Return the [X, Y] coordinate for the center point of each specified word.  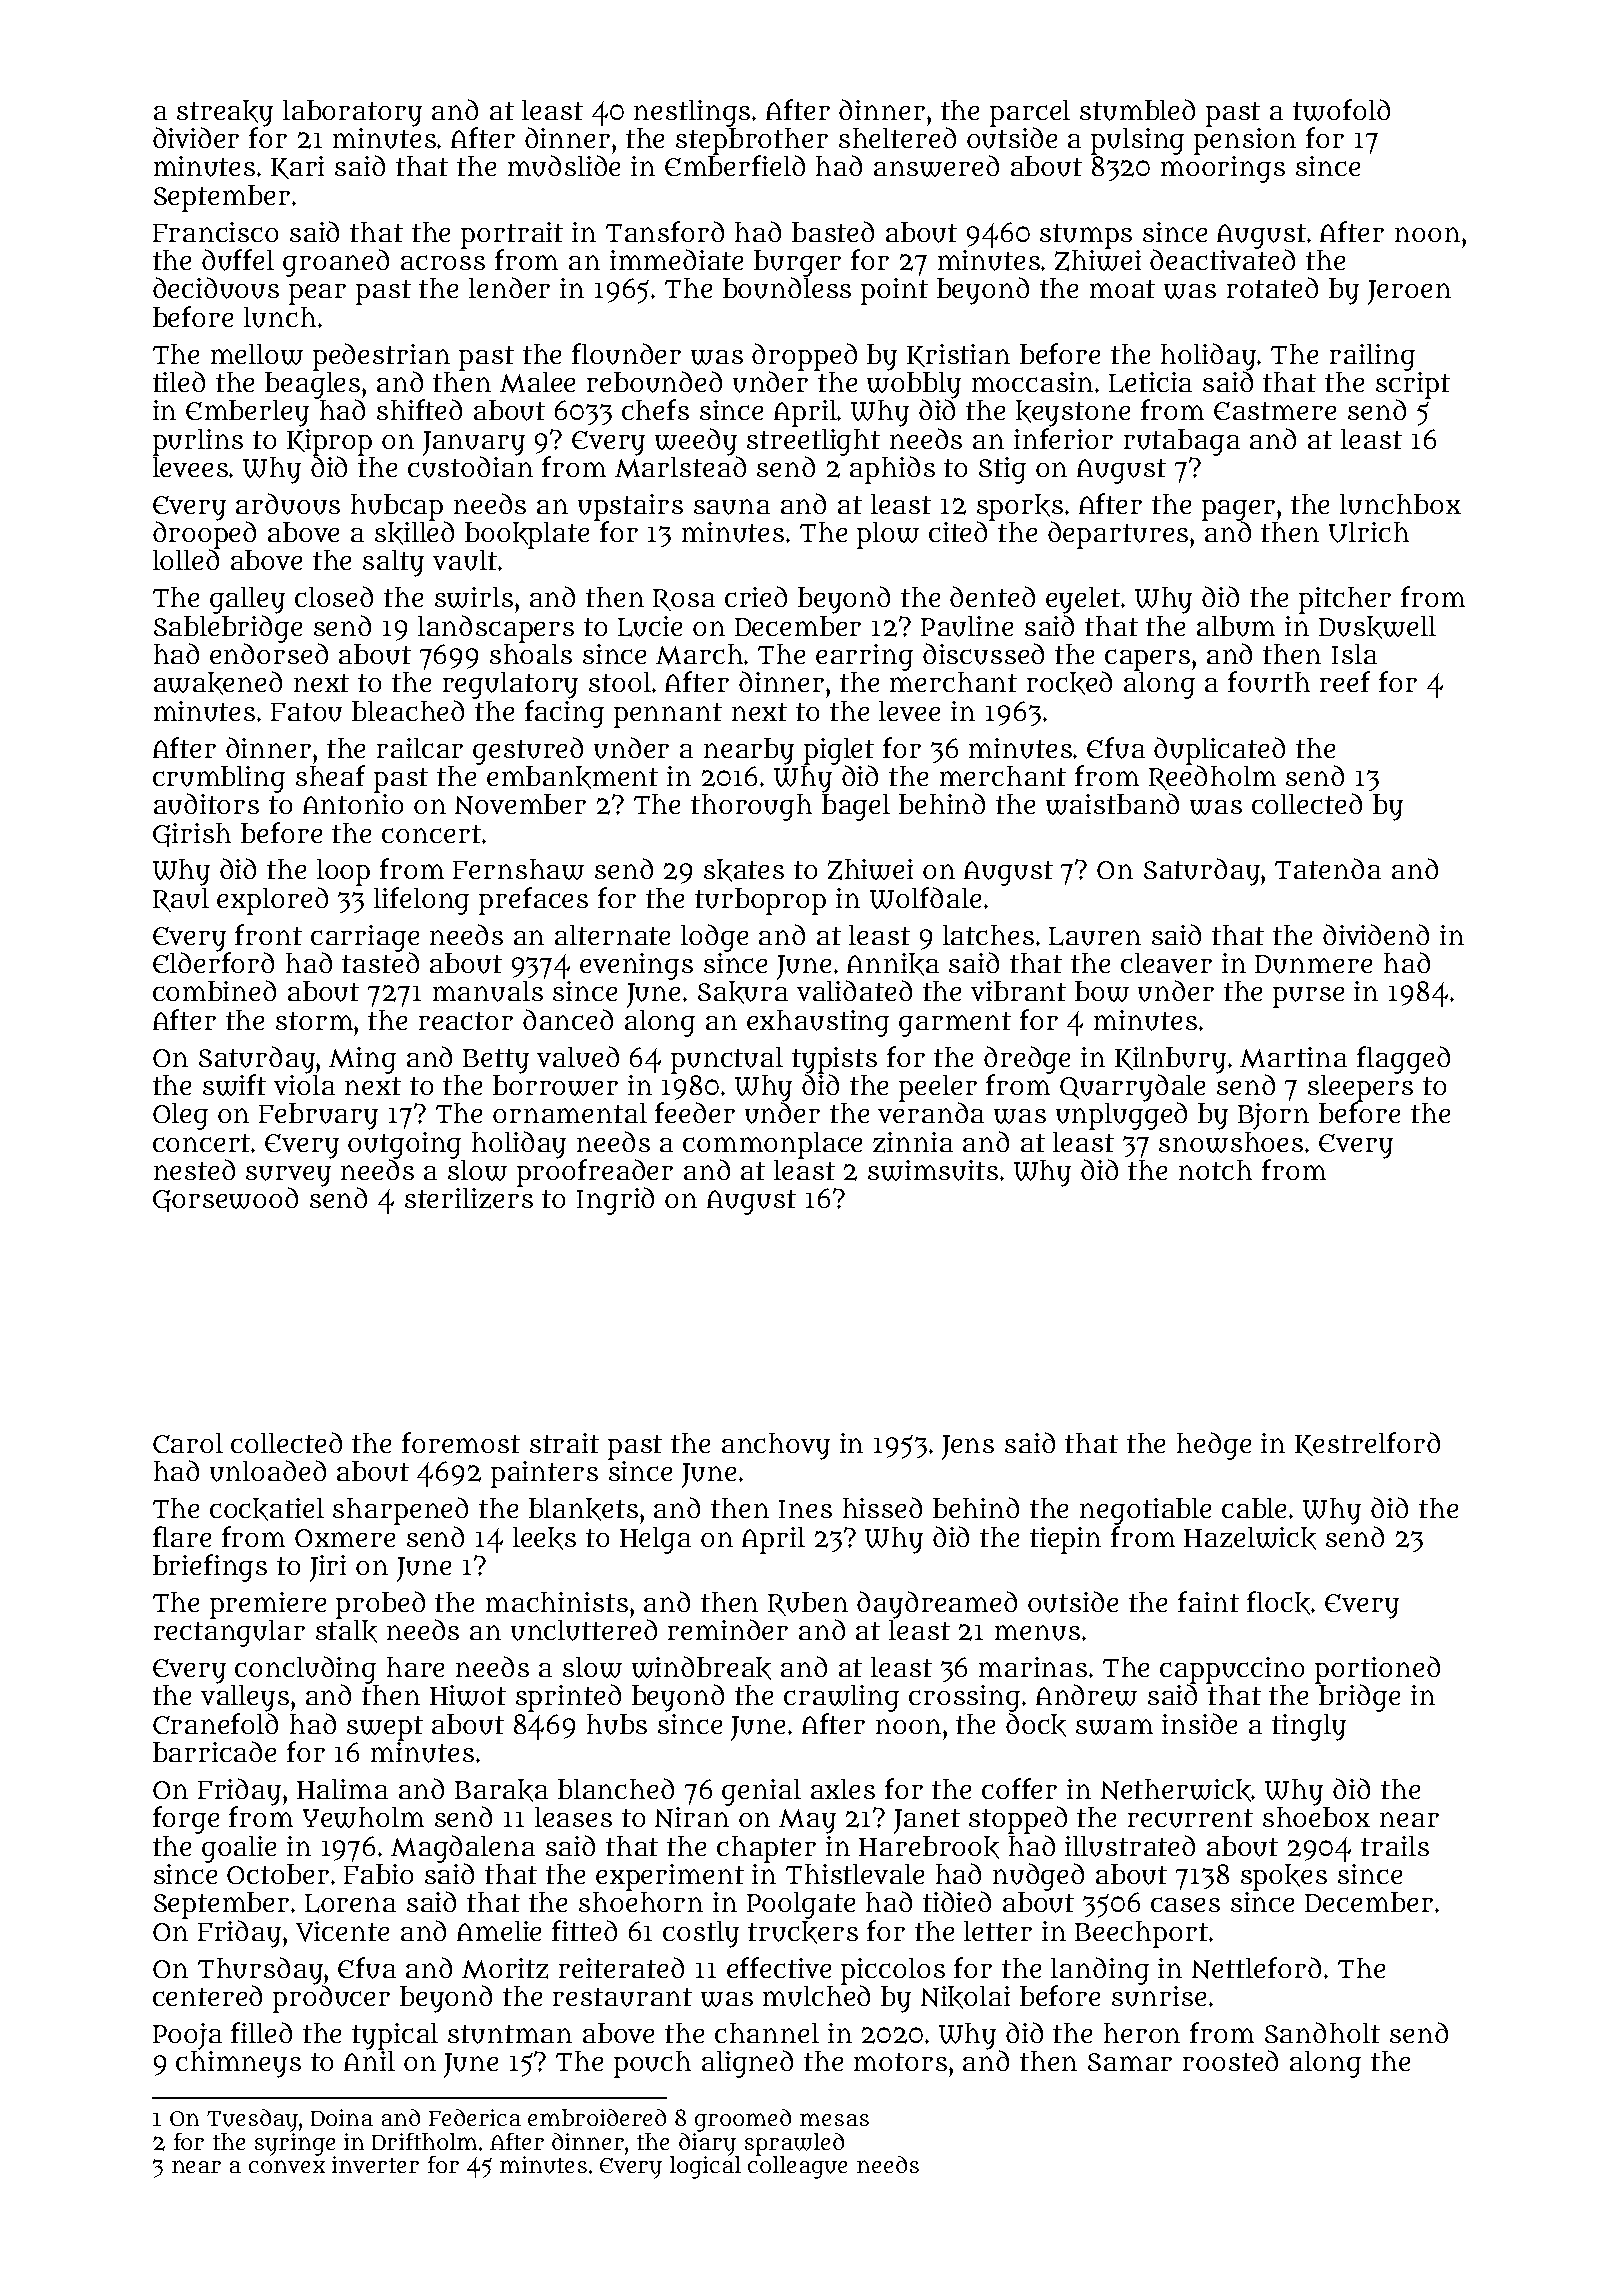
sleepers [1360, 1088]
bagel [856, 807]
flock [1278, 1603]
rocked [1069, 683]
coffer [1019, 1788]
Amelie [499, 1931]
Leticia [1150, 382]
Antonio [353, 804]
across [443, 262]
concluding [305, 1670]
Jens [968, 1447]
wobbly [914, 385]
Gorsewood [225, 1199]
